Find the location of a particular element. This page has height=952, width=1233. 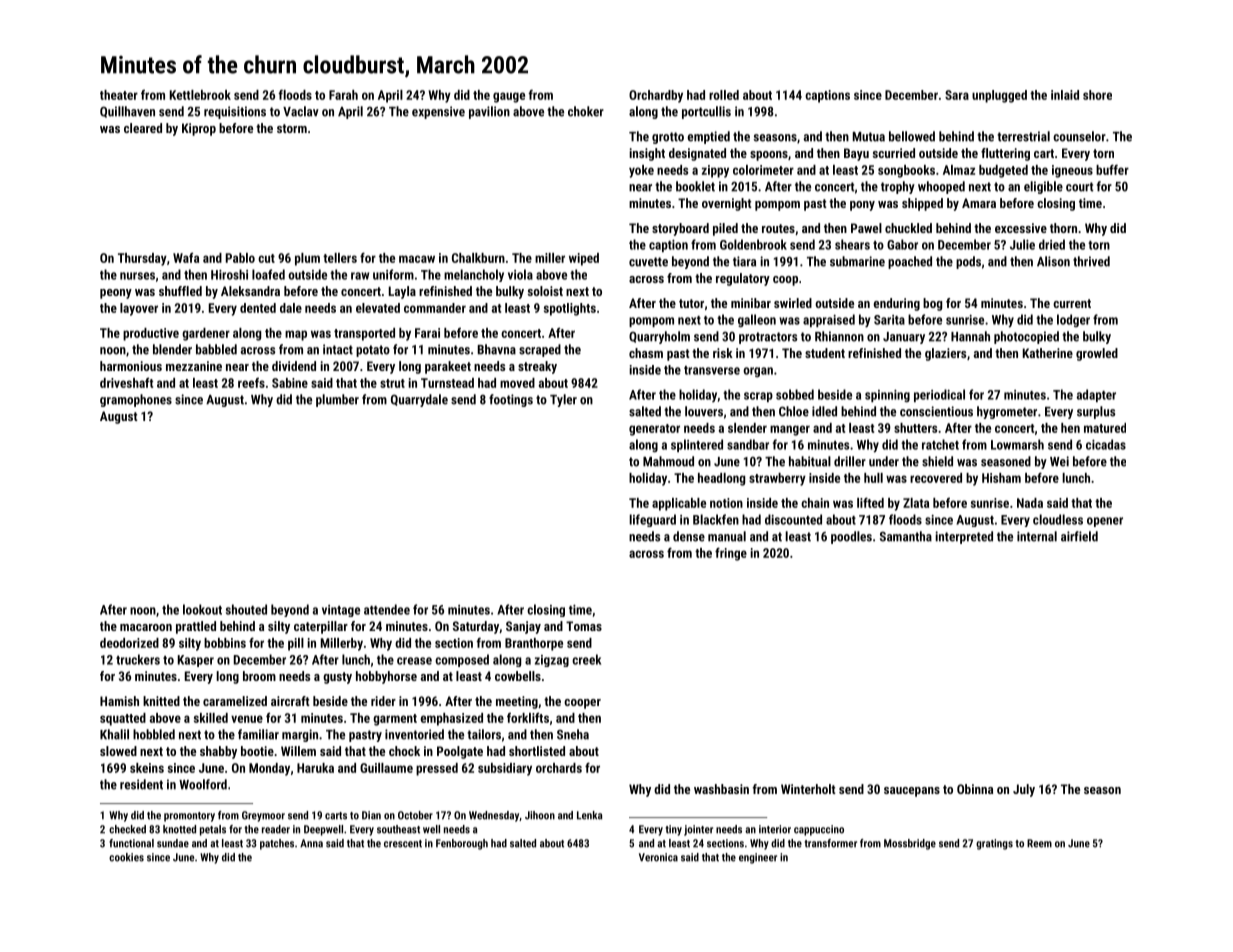

airfield is located at coordinates (1079, 536).
